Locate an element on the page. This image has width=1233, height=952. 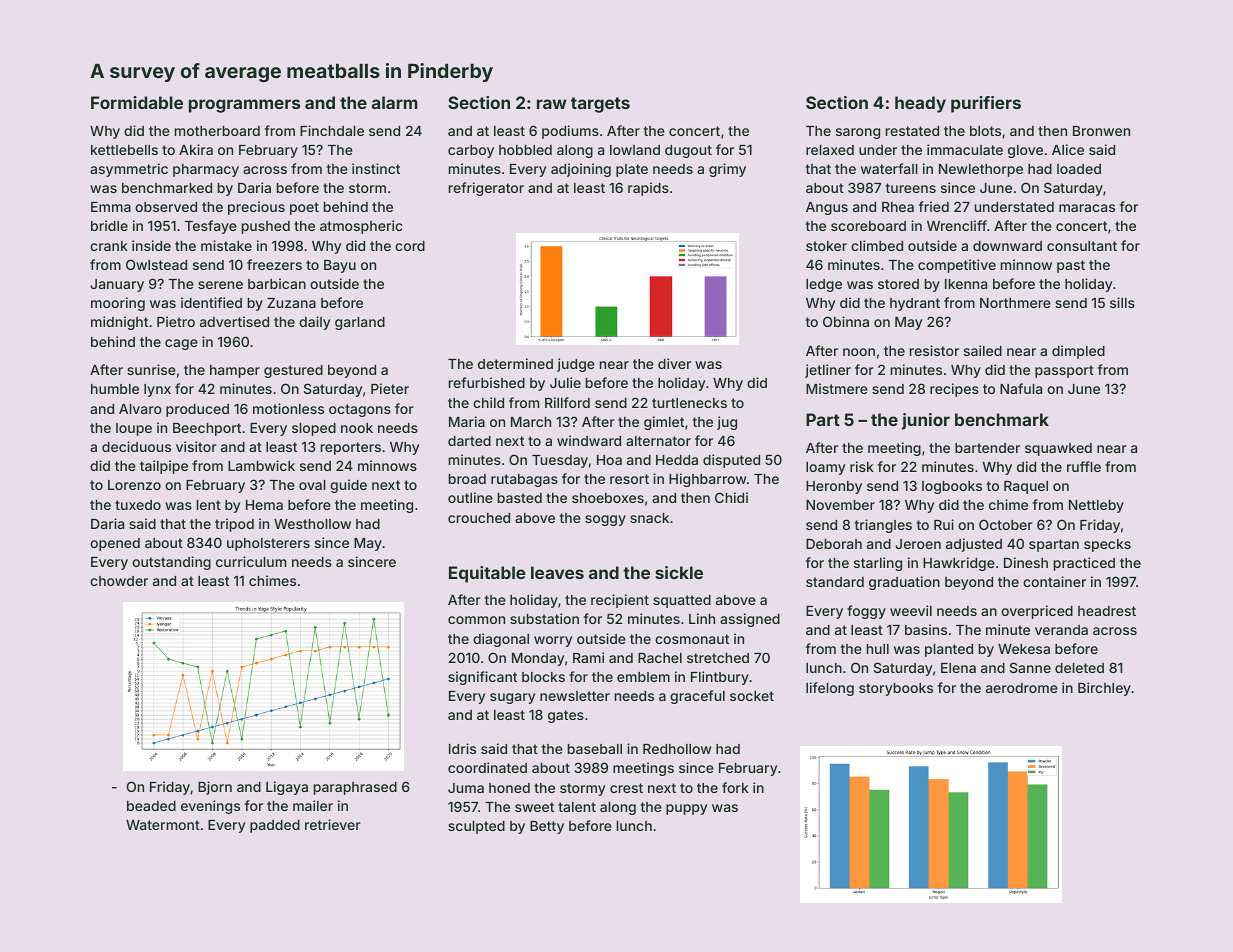
risk is located at coordinates (862, 466).
